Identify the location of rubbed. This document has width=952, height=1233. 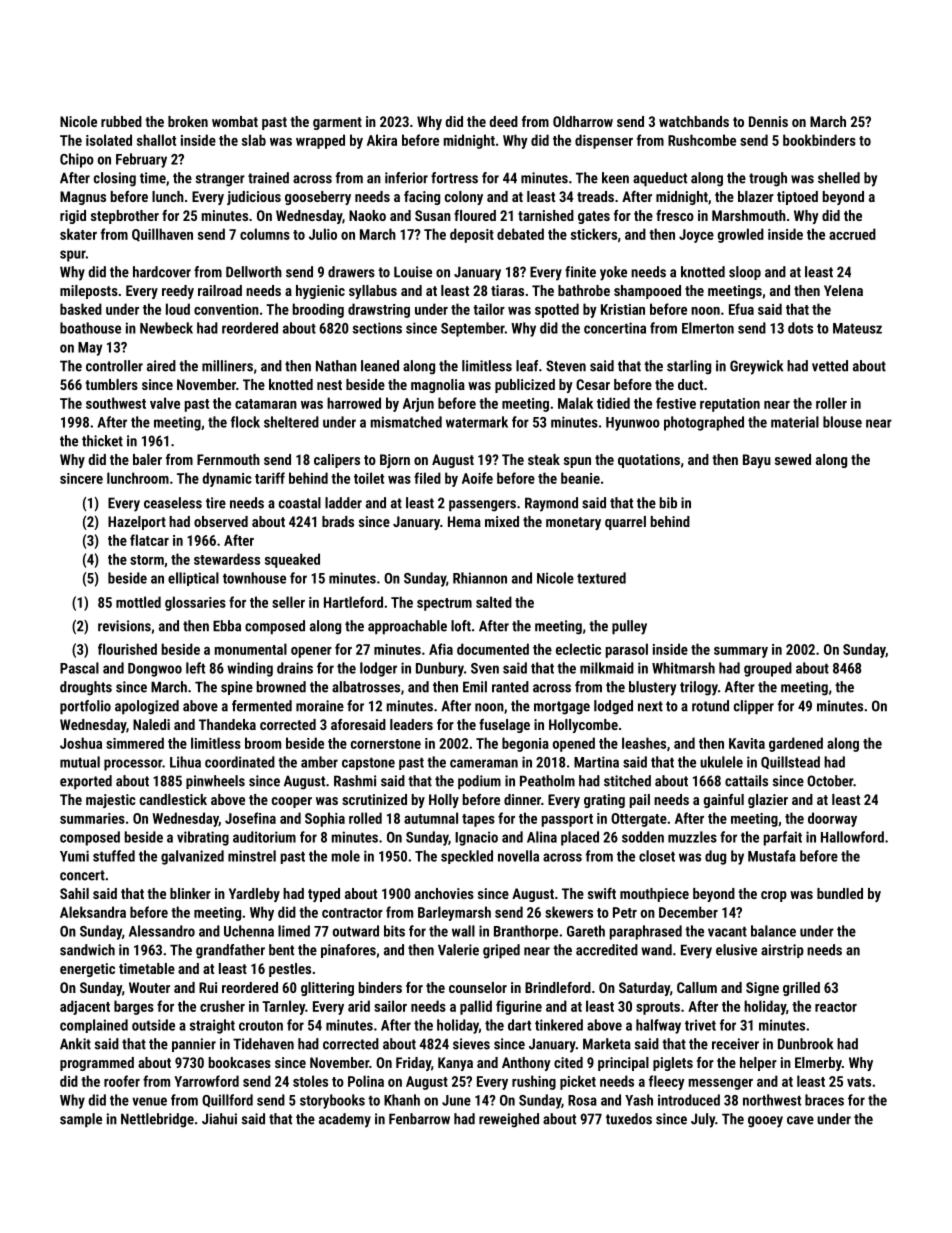
(121, 121).
